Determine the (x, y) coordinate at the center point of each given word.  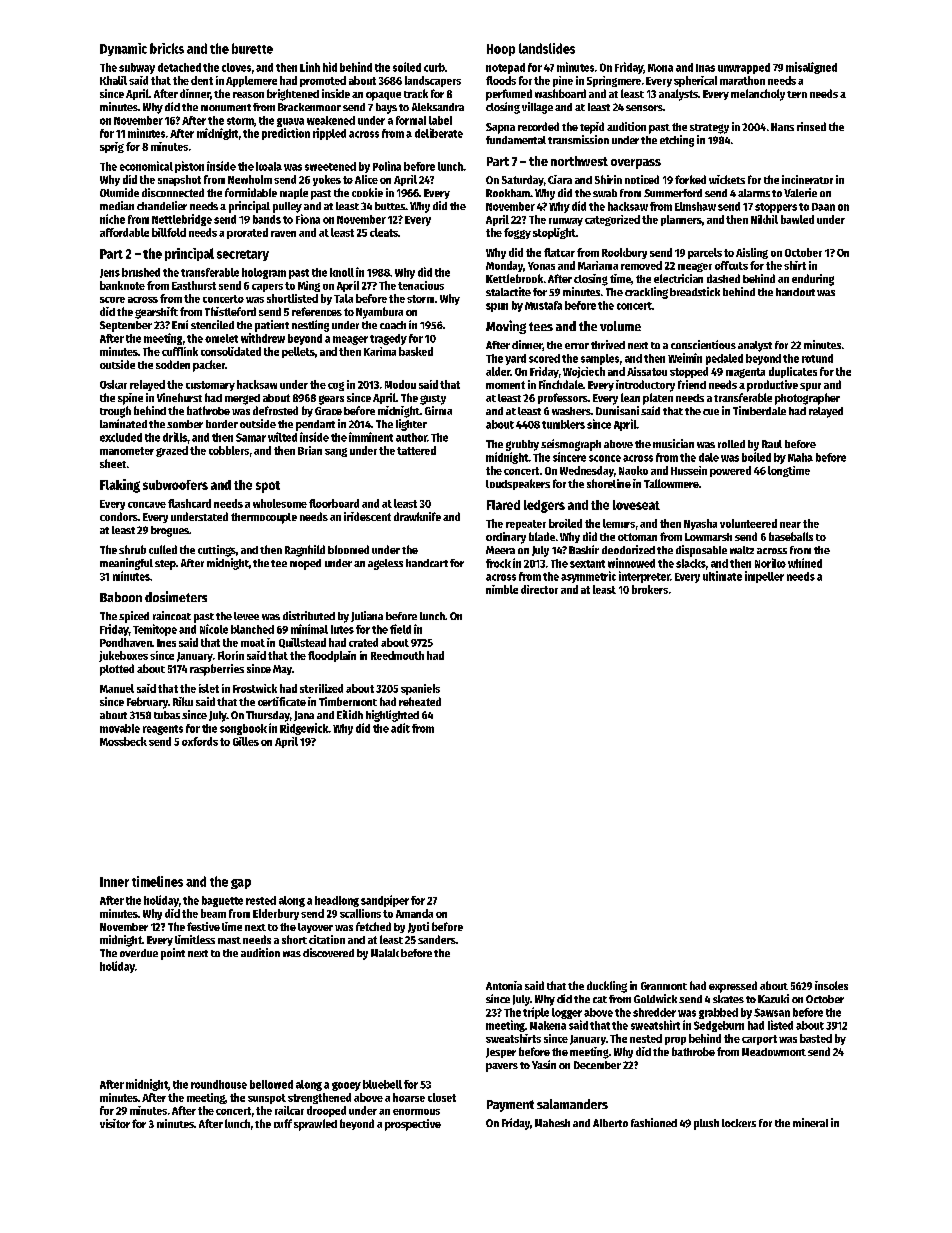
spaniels (420, 689)
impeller (764, 577)
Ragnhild (305, 551)
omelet (221, 338)
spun (497, 307)
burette (252, 48)
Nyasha (700, 524)
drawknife (417, 516)
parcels (705, 253)
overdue (139, 953)
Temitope (155, 630)
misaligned (811, 68)
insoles (831, 985)
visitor (115, 1123)
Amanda (414, 913)
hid (330, 67)
